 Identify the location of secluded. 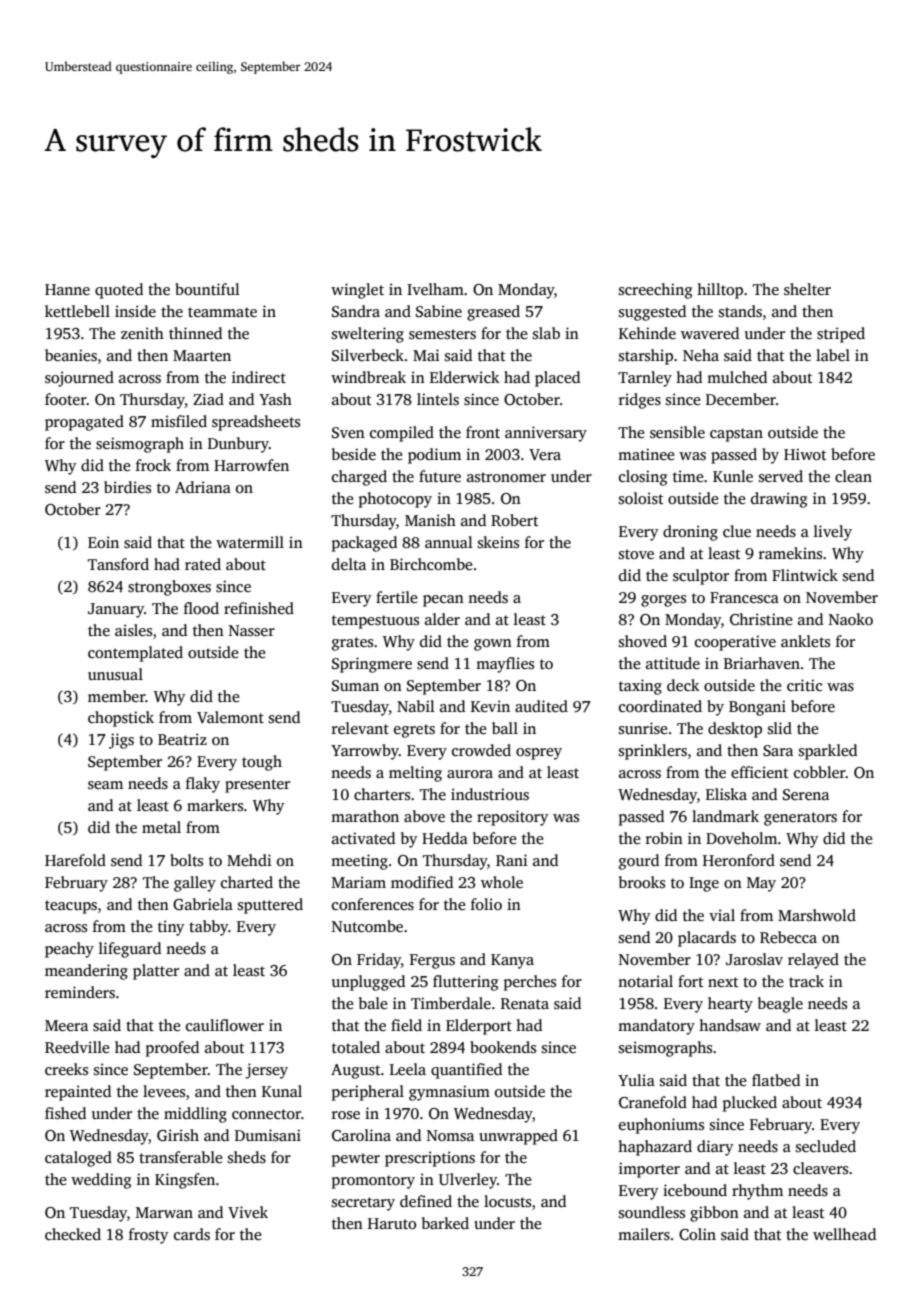
(826, 1146).
